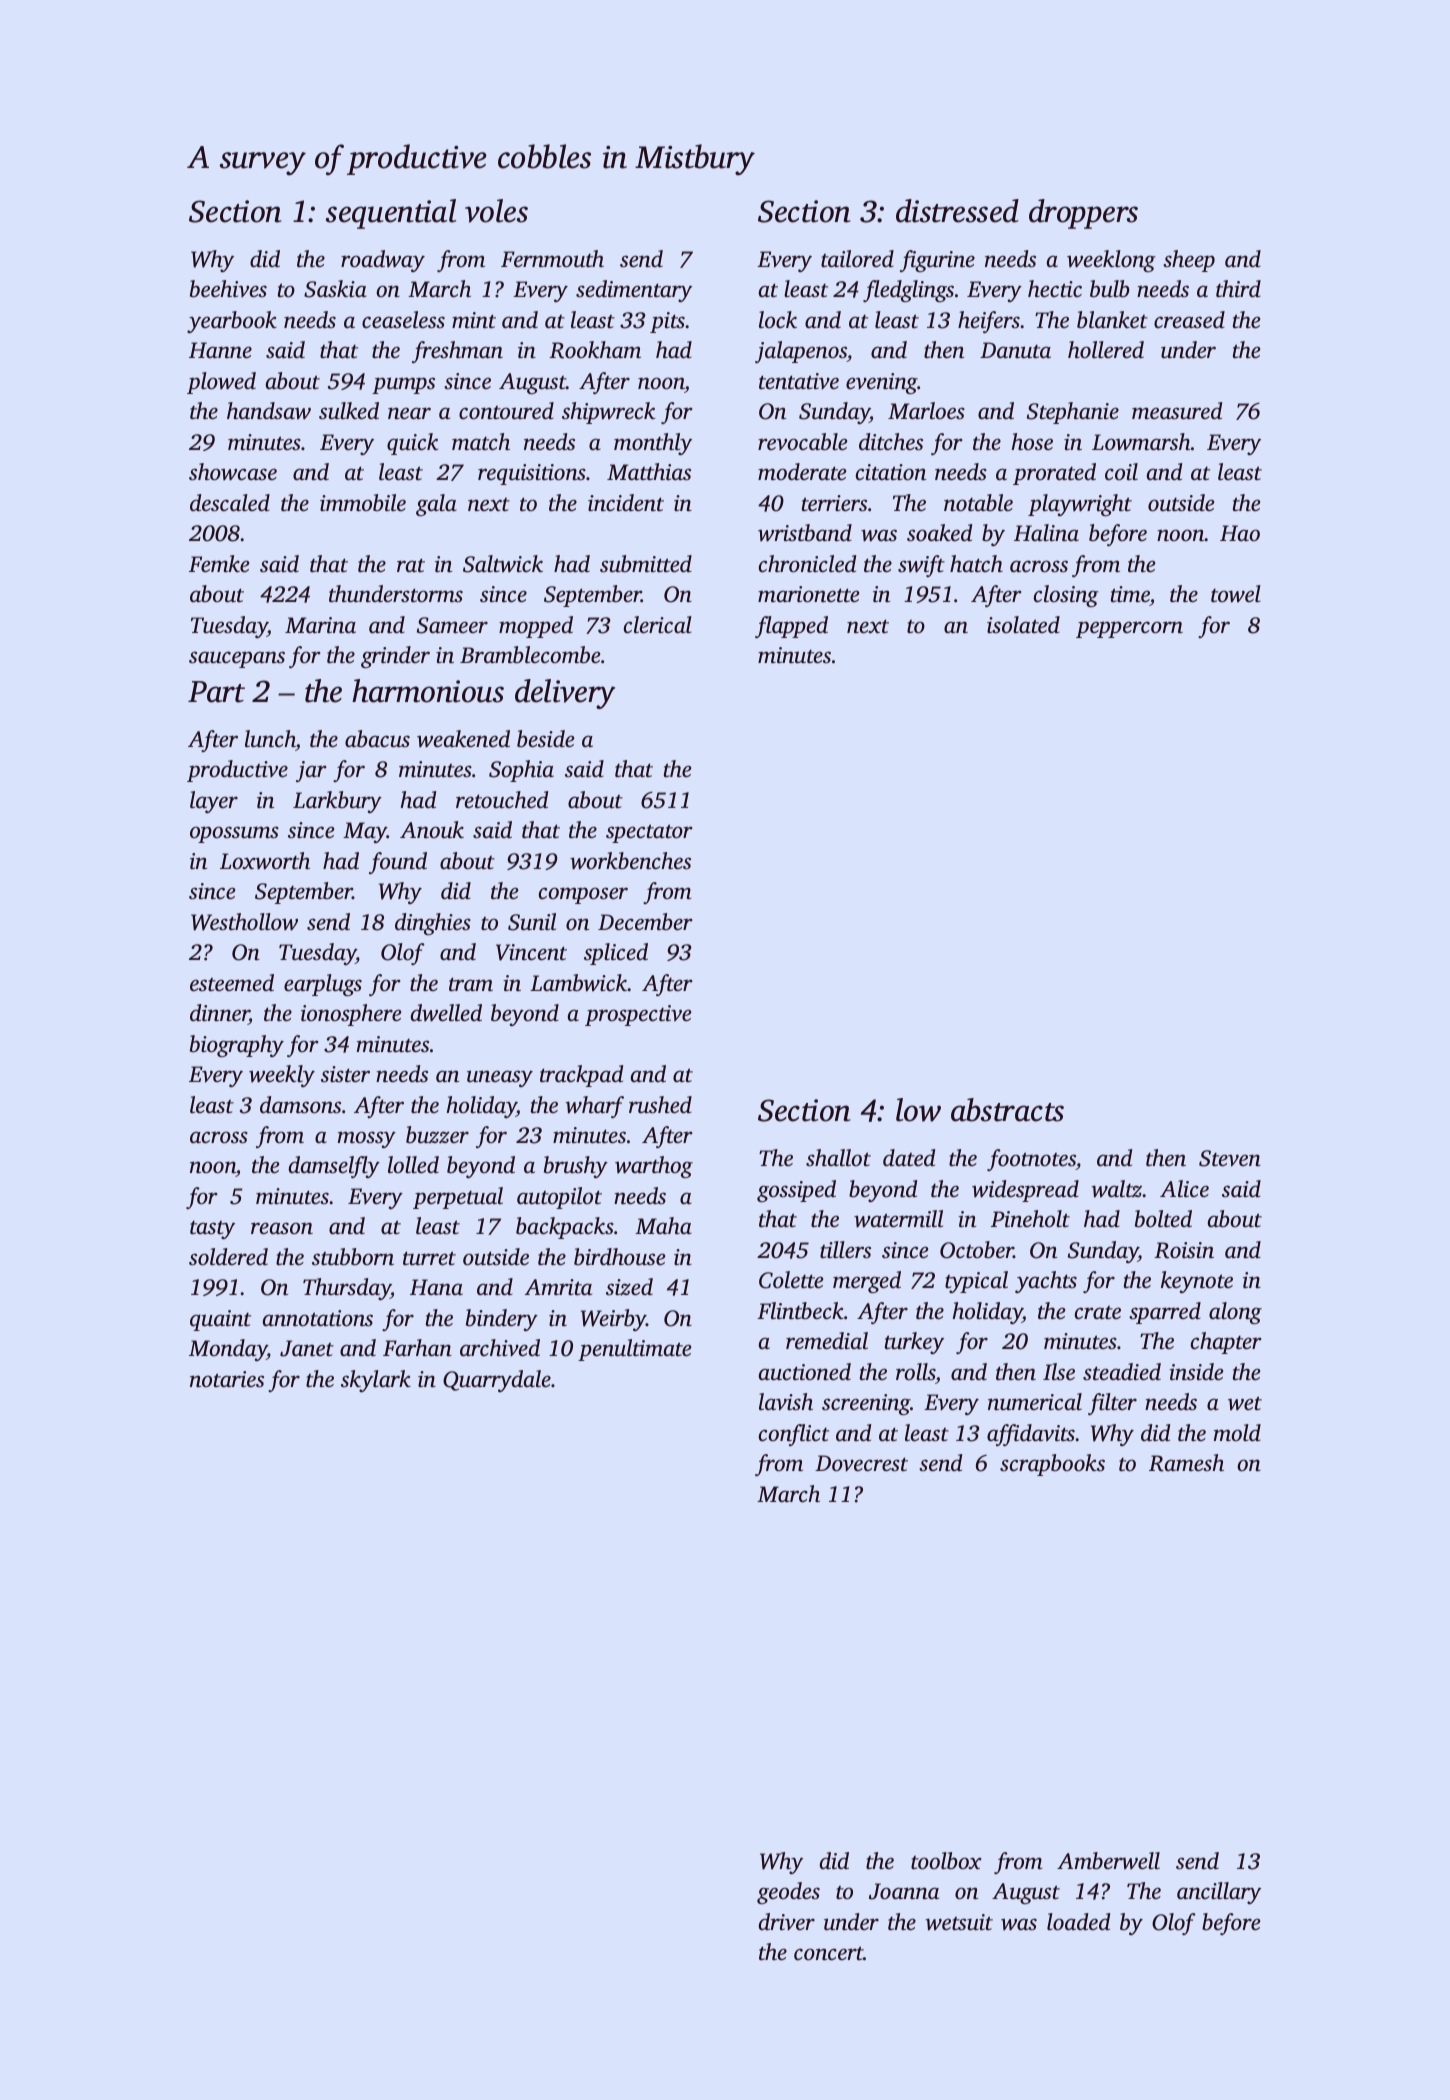 The width and height of the document is (1450, 2100). What do you see at coordinates (227, 1379) in the document?
I see `notaries` at bounding box center [227, 1379].
